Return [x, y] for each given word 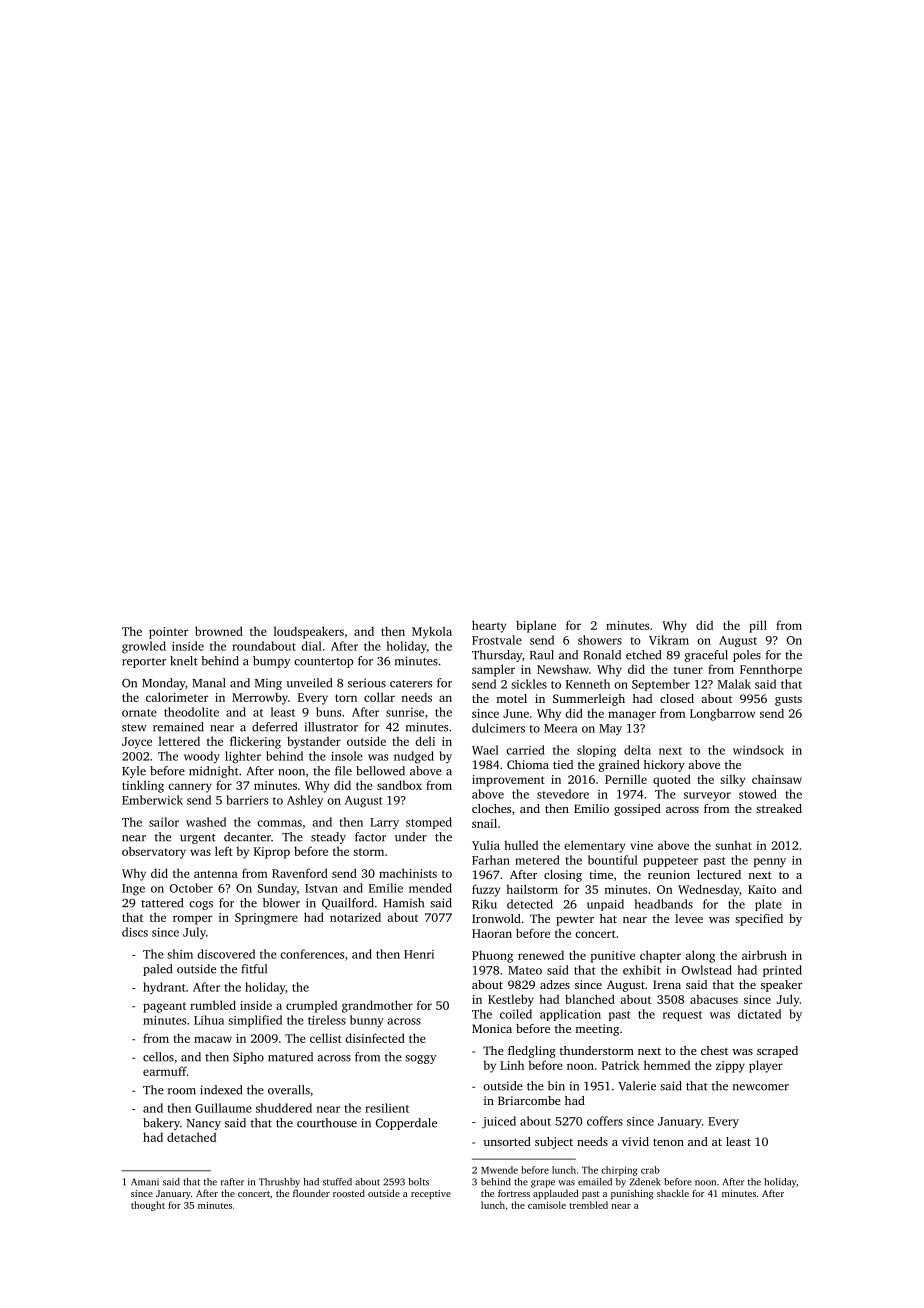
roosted [349, 1193]
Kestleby [511, 1000]
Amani [145, 1182]
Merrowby [260, 698]
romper [192, 920]
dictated [759, 1014]
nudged [414, 757]
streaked [779, 808]
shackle [673, 1193]
